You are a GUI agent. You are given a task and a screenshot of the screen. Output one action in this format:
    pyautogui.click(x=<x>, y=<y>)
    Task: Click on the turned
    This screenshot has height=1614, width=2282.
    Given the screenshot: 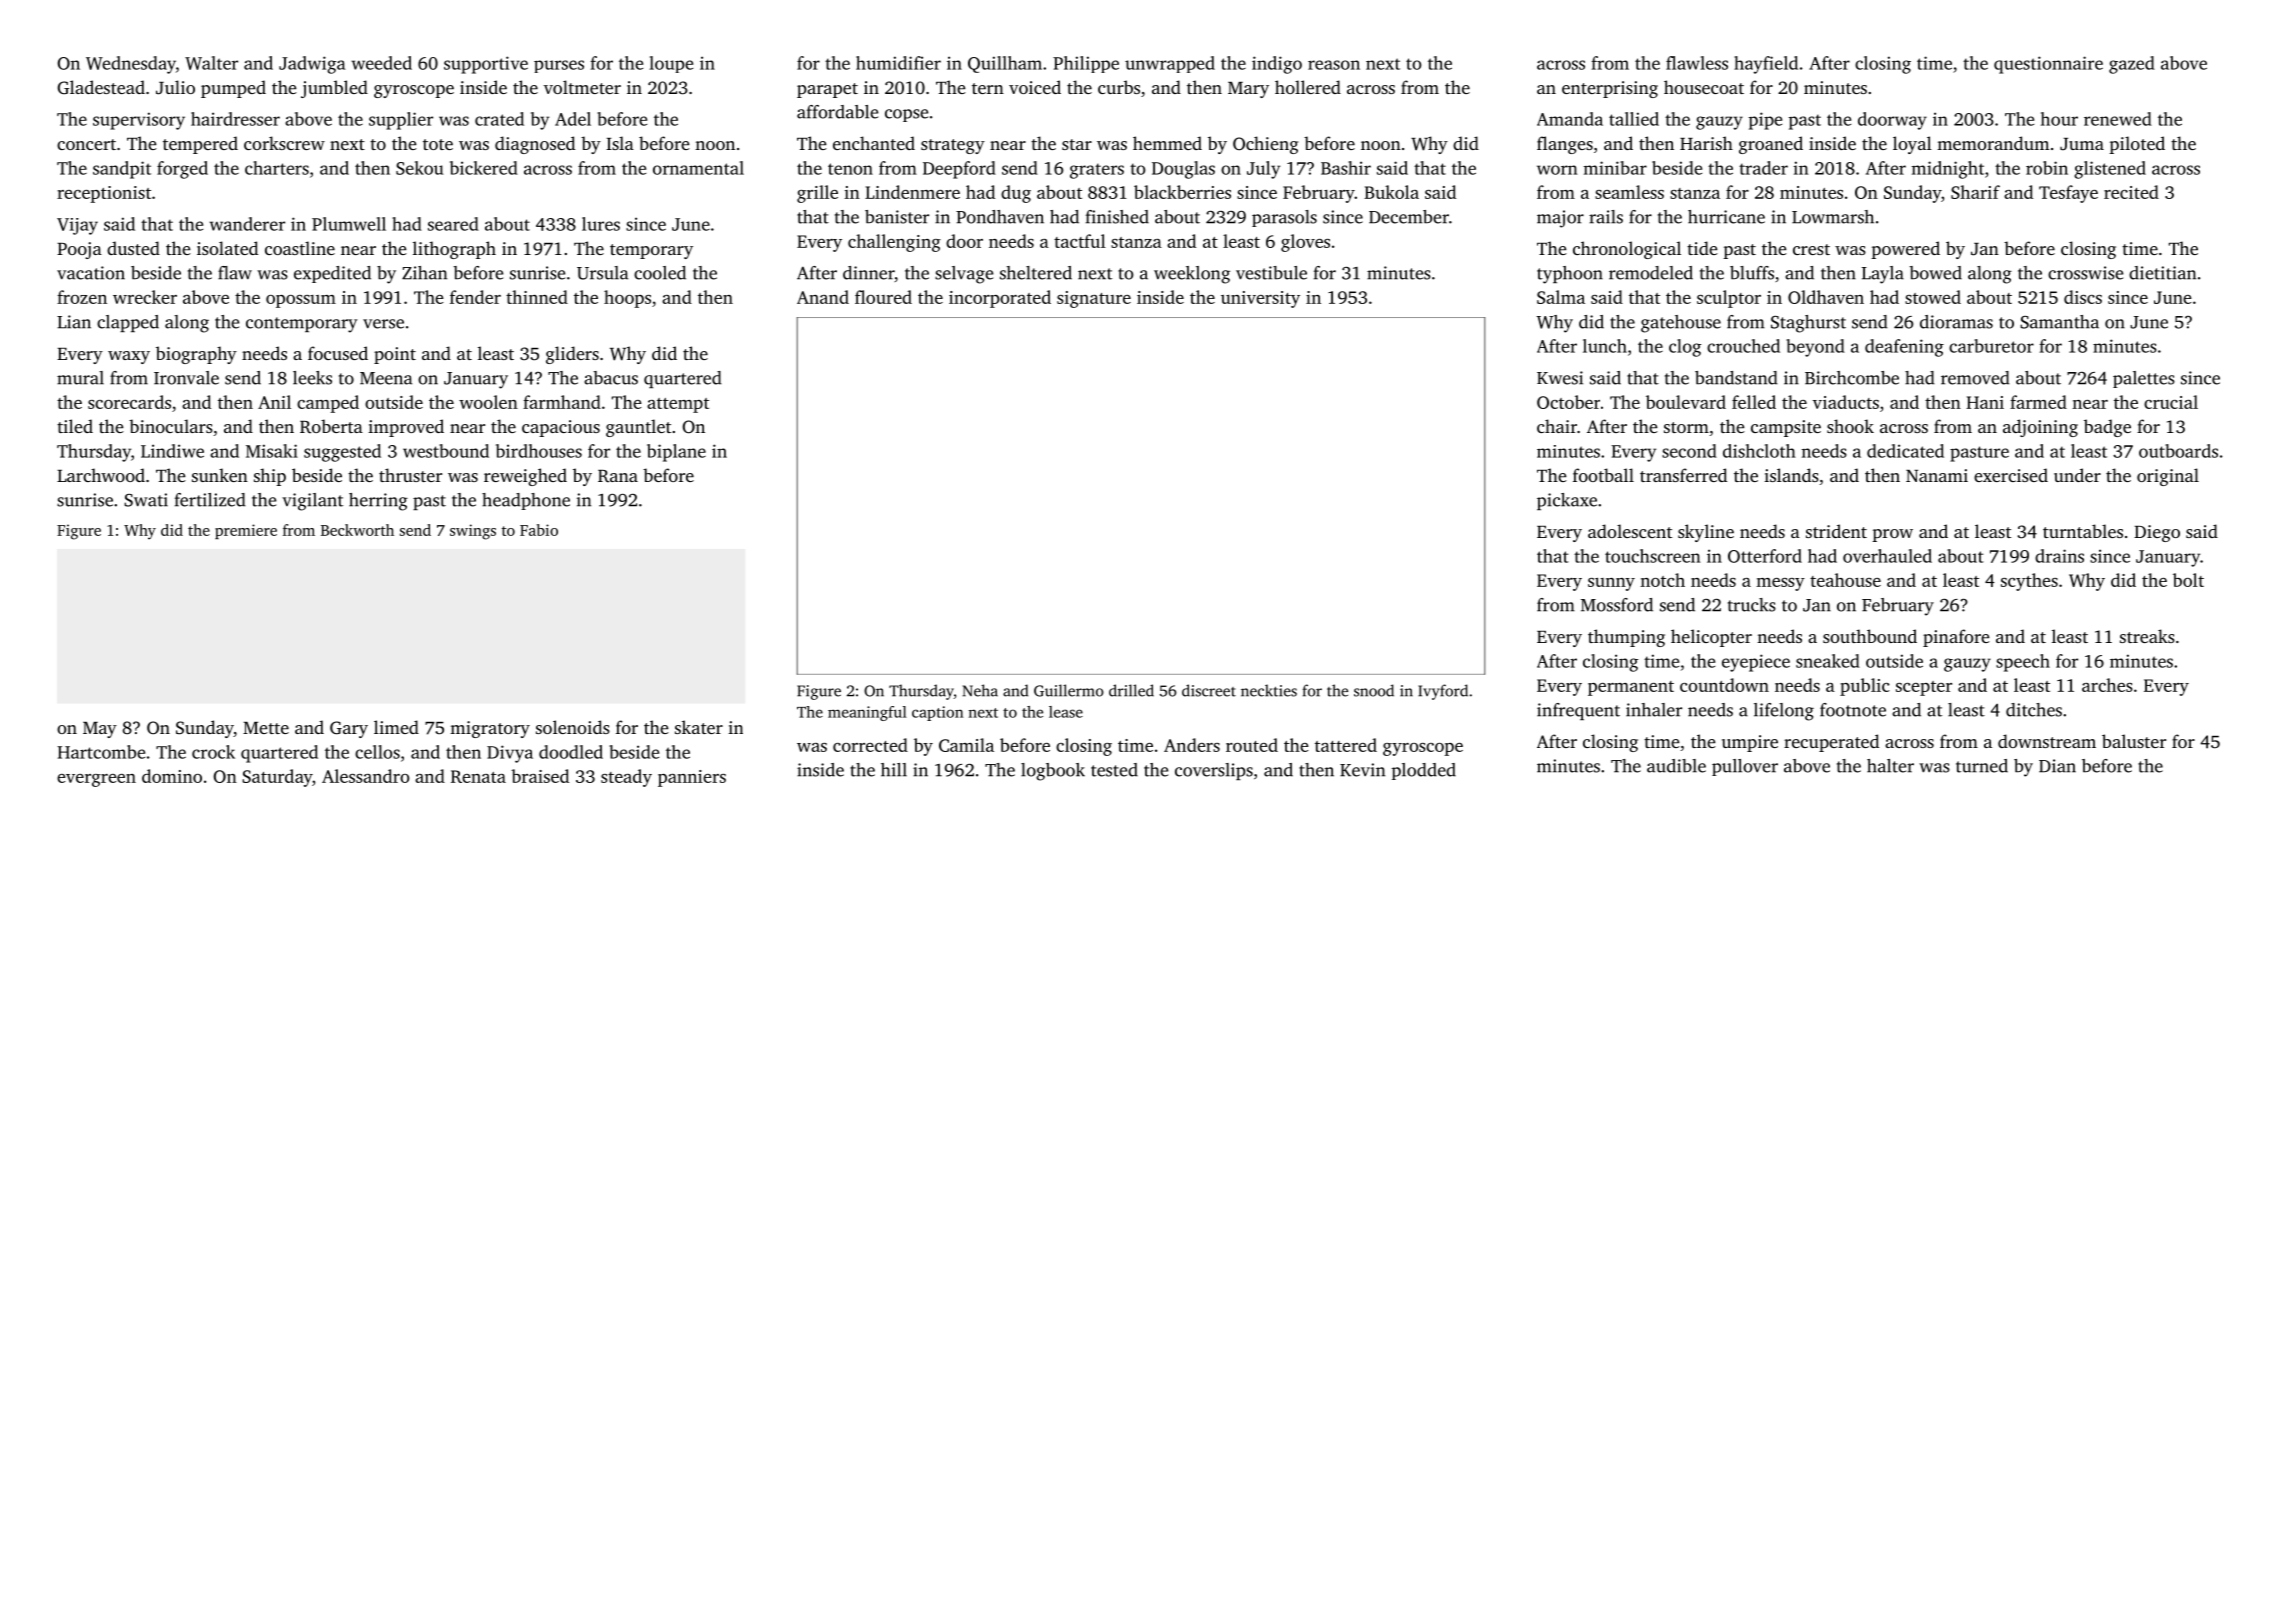 What is the action you would take?
    pyautogui.click(x=1982, y=766)
